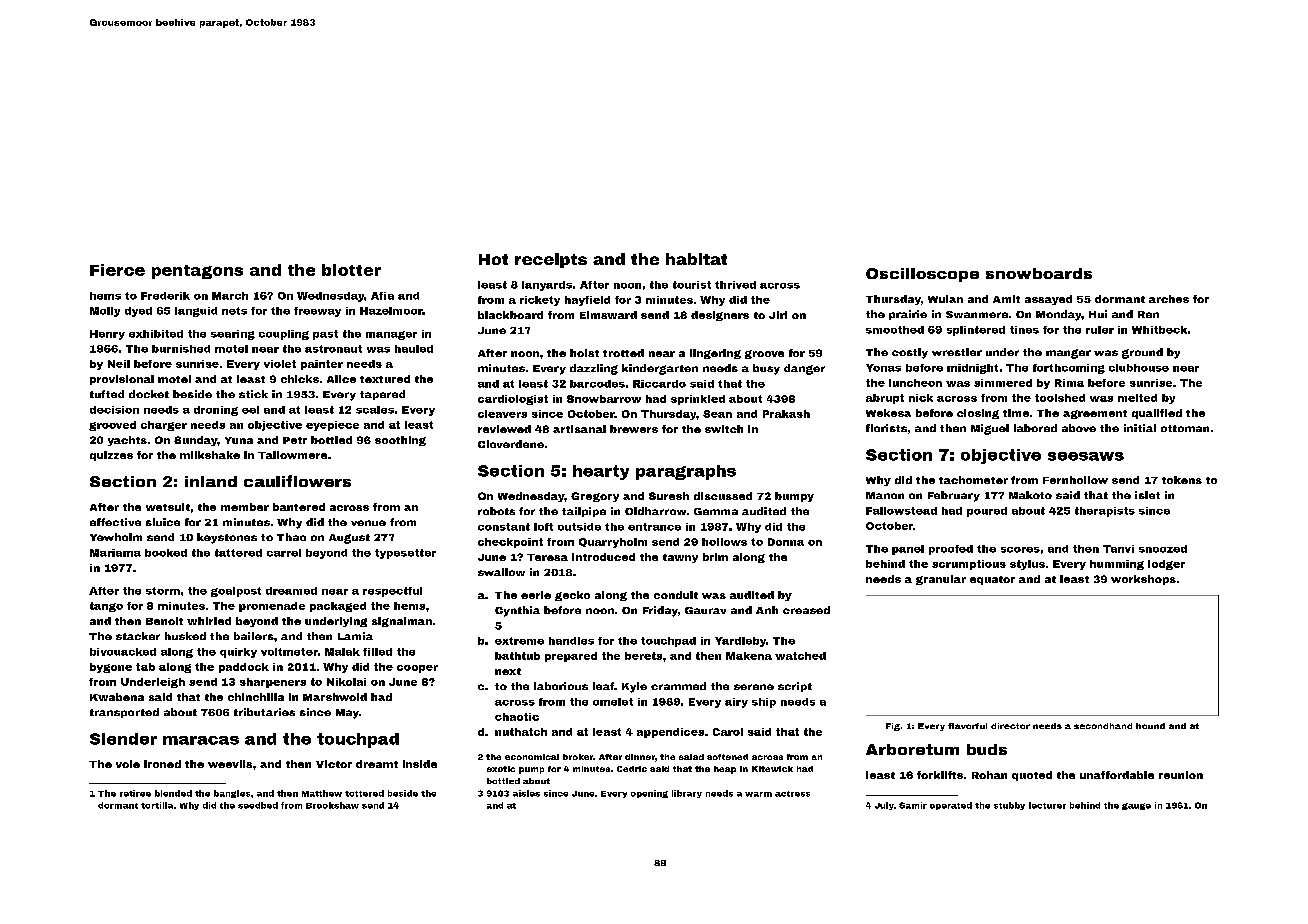  I want to click on warm, so click(758, 794).
